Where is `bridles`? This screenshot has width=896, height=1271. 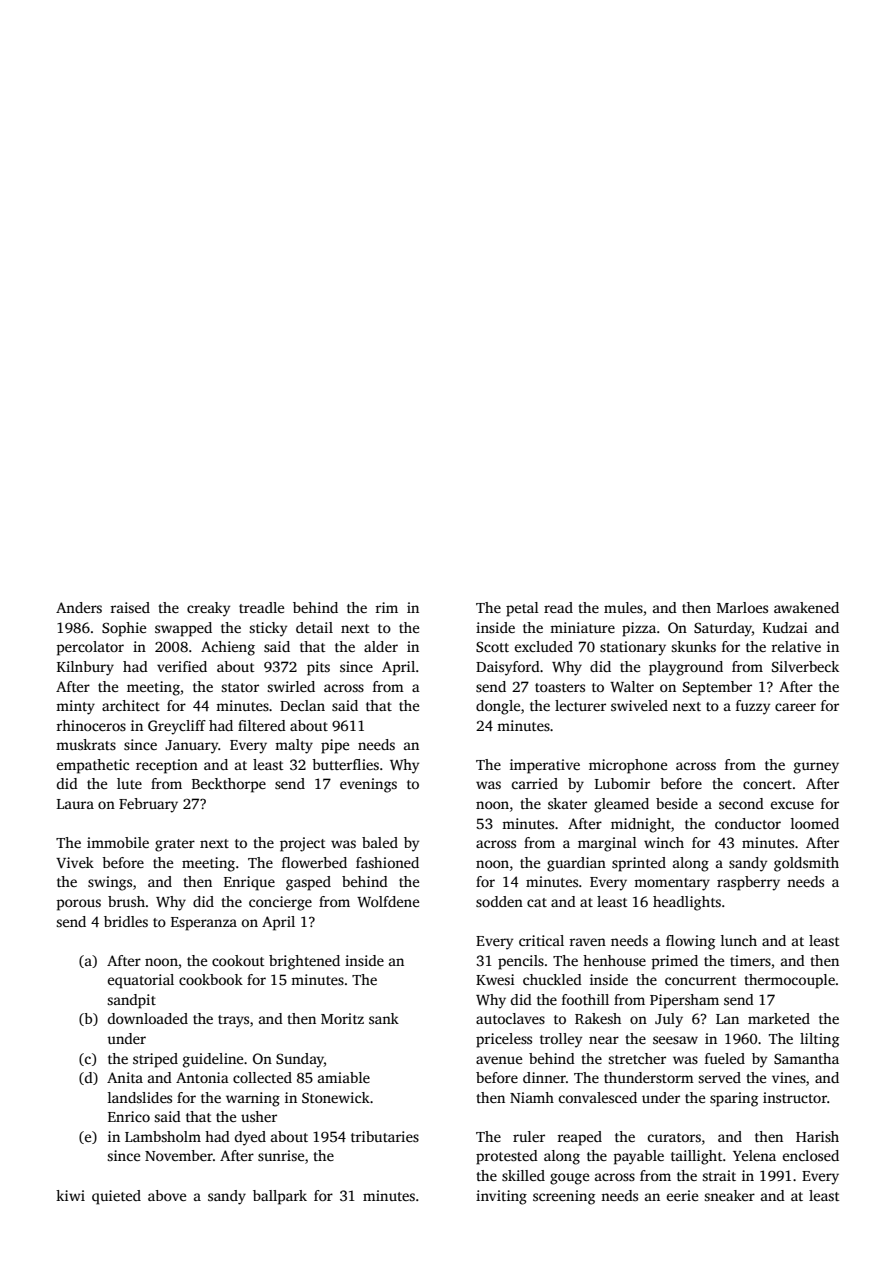 bridles is located at coordinates (126, 921).
